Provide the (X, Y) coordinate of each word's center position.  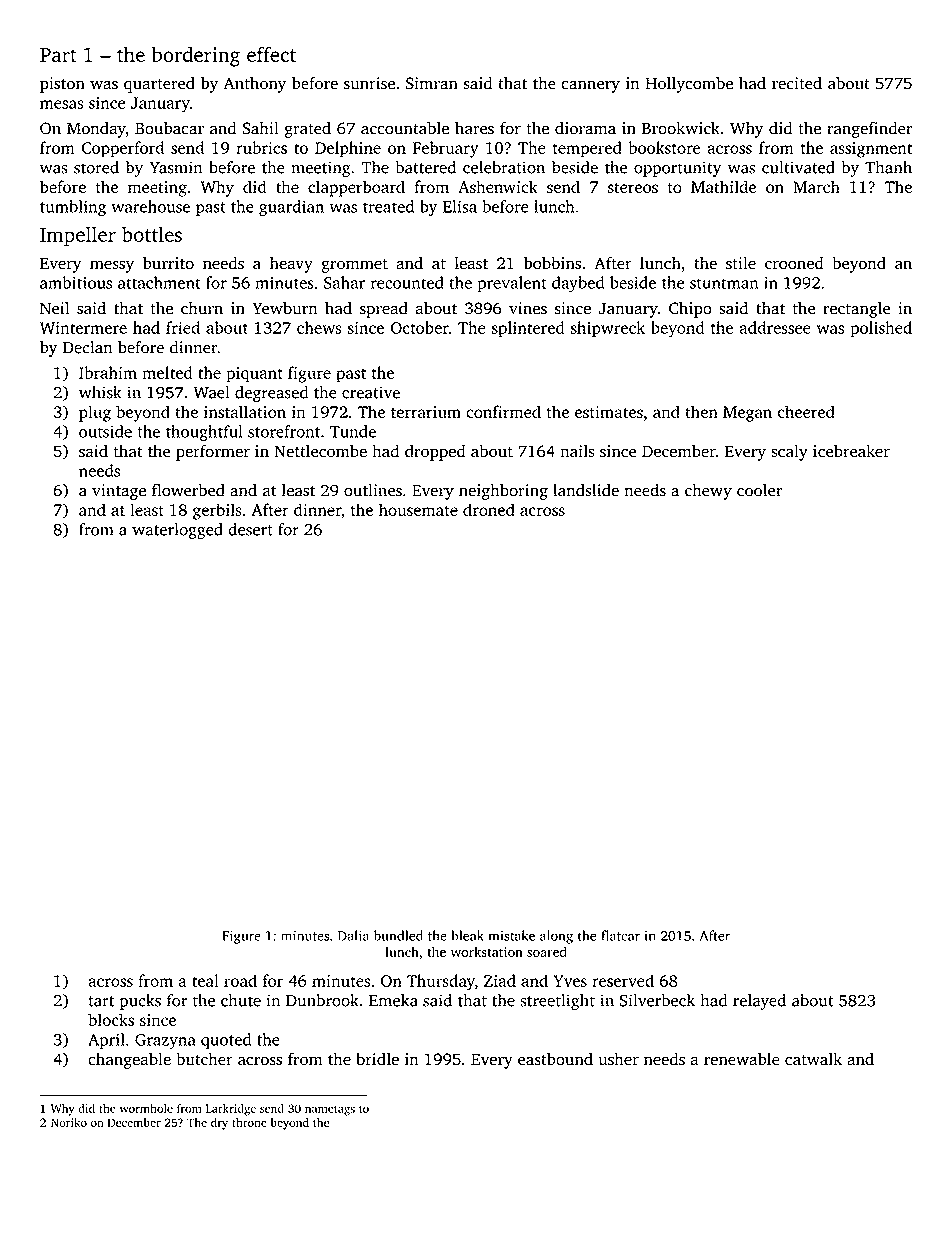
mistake (512, 935)
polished (881, 329)
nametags (330, 1110)
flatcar (620, 935)
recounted (406, 282)
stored (96, 167)
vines (528, 308)
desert (250, 529)
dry (219, 1124)
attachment (159, 282)
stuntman (724, 283)
